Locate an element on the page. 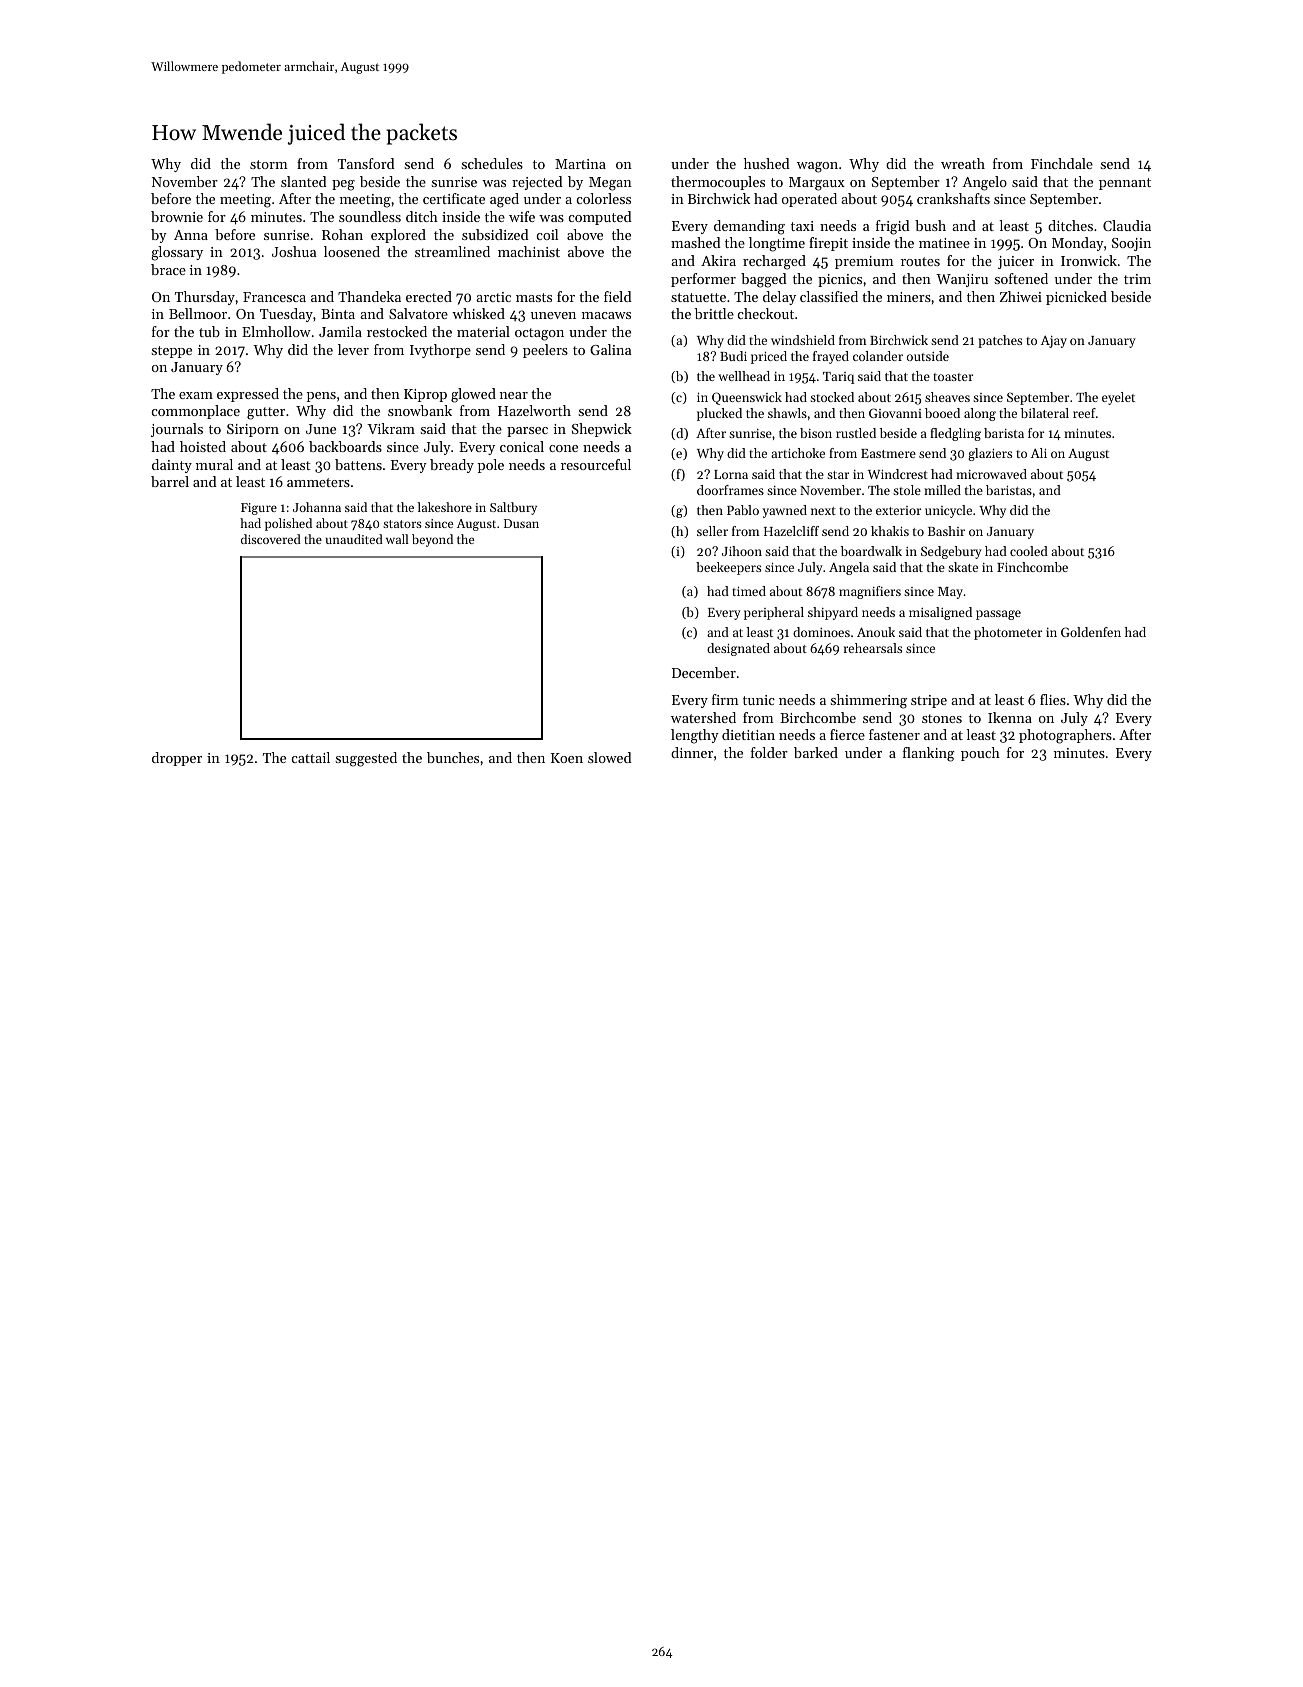 Image resolution: width=1303 pixels, height=1687 pixels. dropper is located at coordinates (177, 759).
